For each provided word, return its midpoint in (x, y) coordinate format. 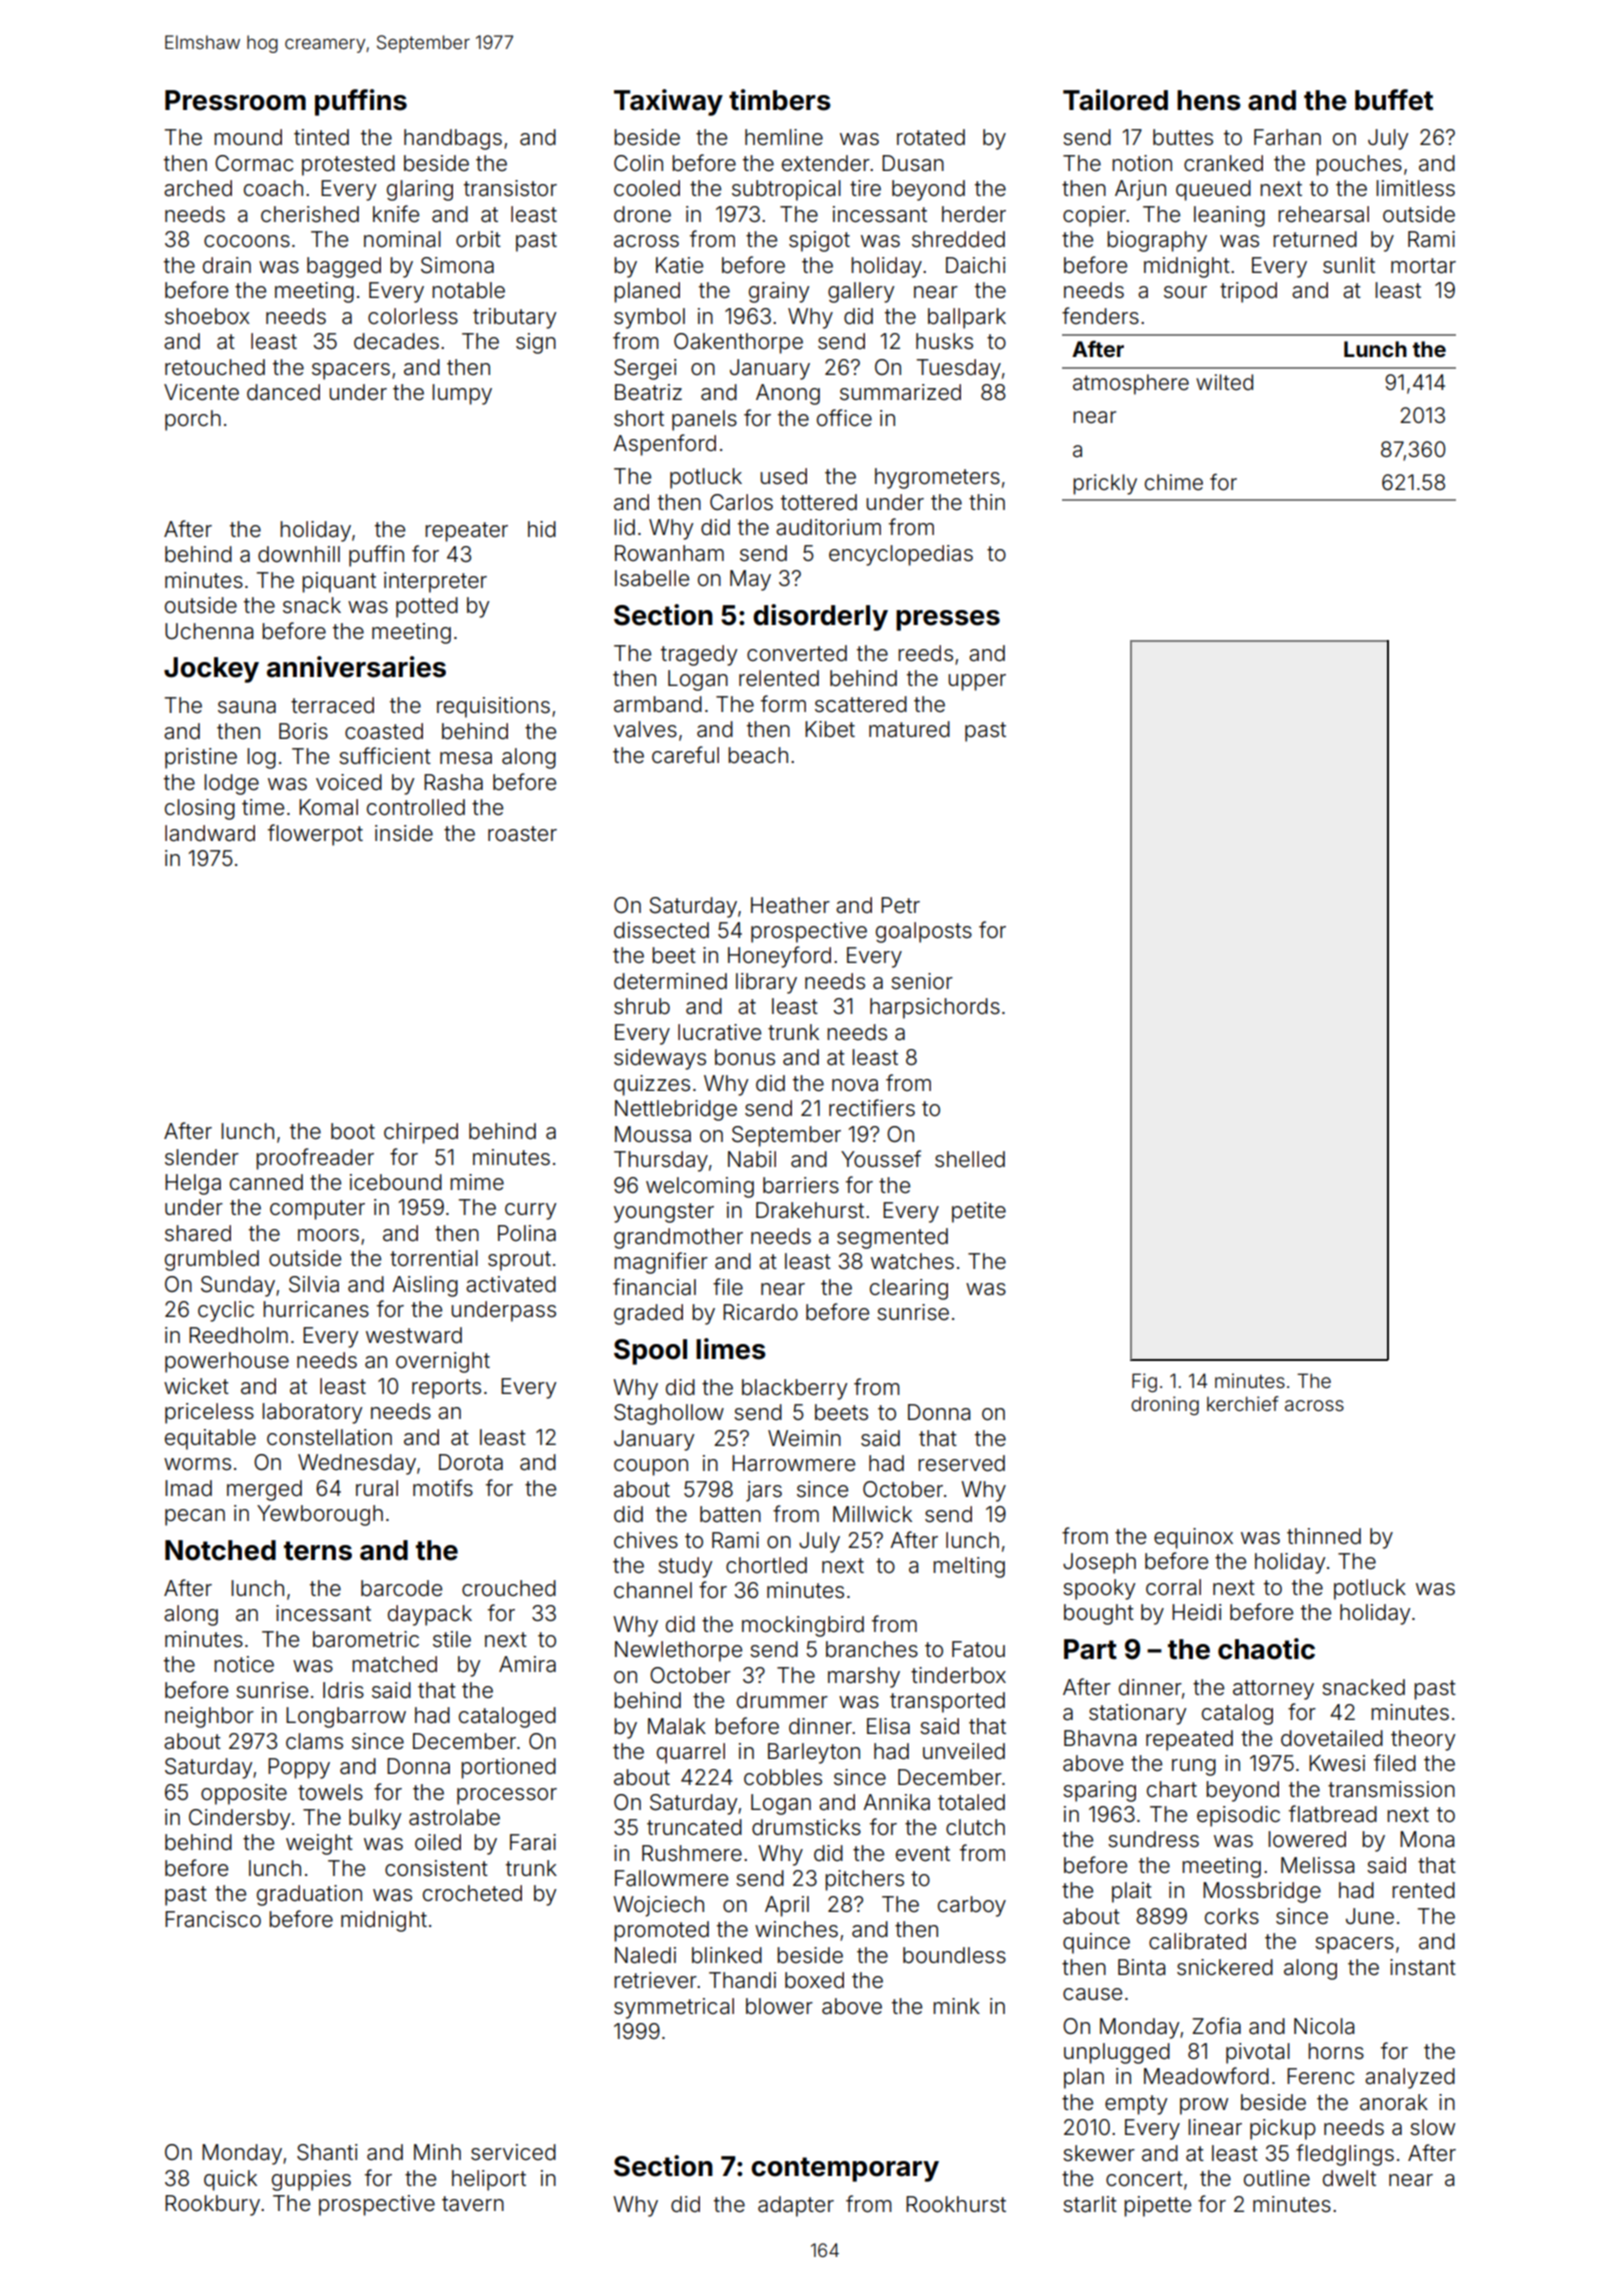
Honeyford (779, 957)
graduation (309, 1895)
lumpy (462, 394)
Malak (677, 1726)
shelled (970, 1159)
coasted (384, 731)
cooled (647, 188)
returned (1315, 239)
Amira (527, 1664)
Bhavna (1100, 1738)
